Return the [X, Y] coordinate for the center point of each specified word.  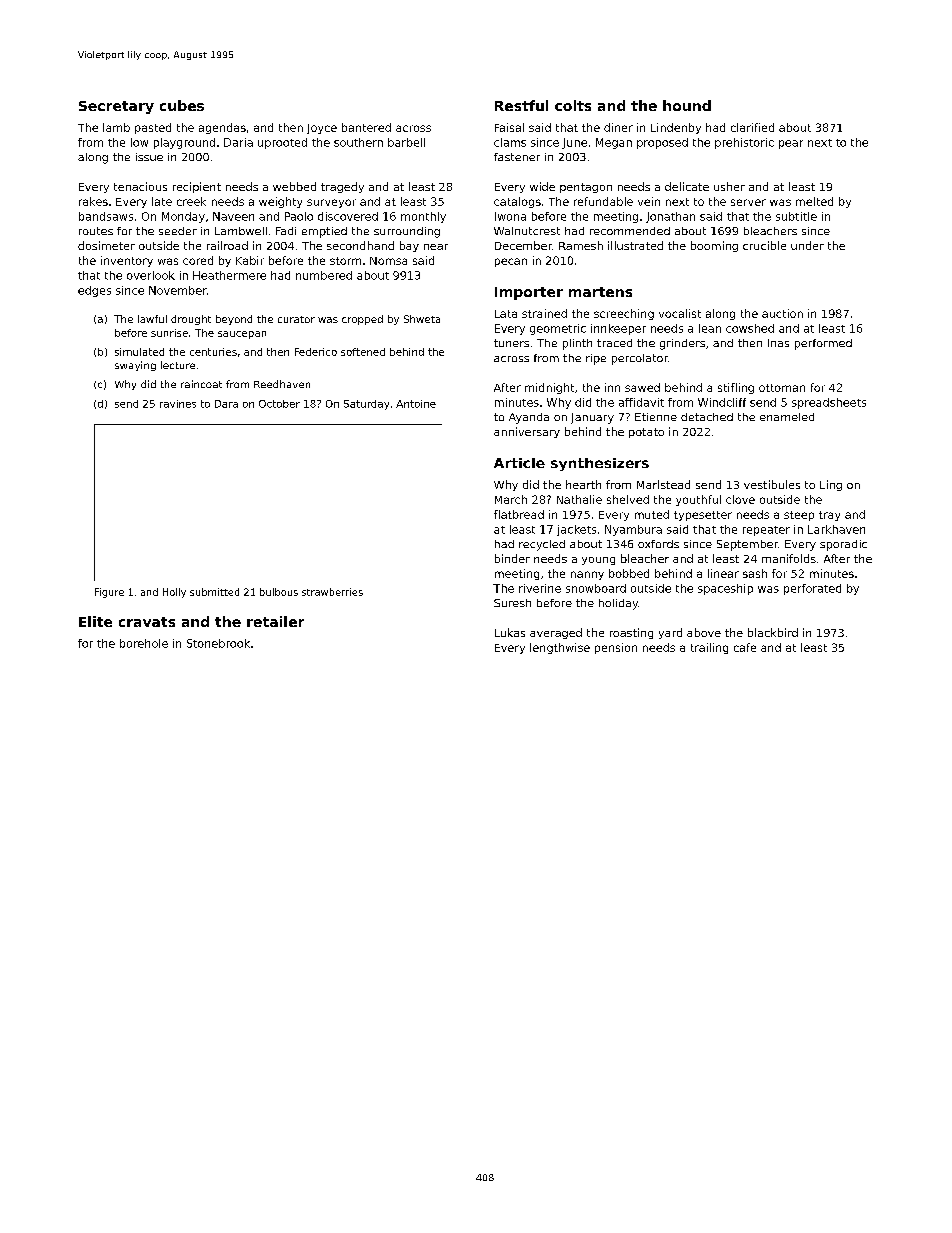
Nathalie [579, 499]
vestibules [772, 484]
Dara [226, 404]
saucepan [242, 335]
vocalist [680, 313]
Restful [521, 105]
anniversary [527, 432]
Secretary [116, 107]
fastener [517, 157]
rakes [93, 201]
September [747, 545]
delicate [687, 186]
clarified [752, 127]
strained [544, 313]
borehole [144, 643]
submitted [214, 592]
